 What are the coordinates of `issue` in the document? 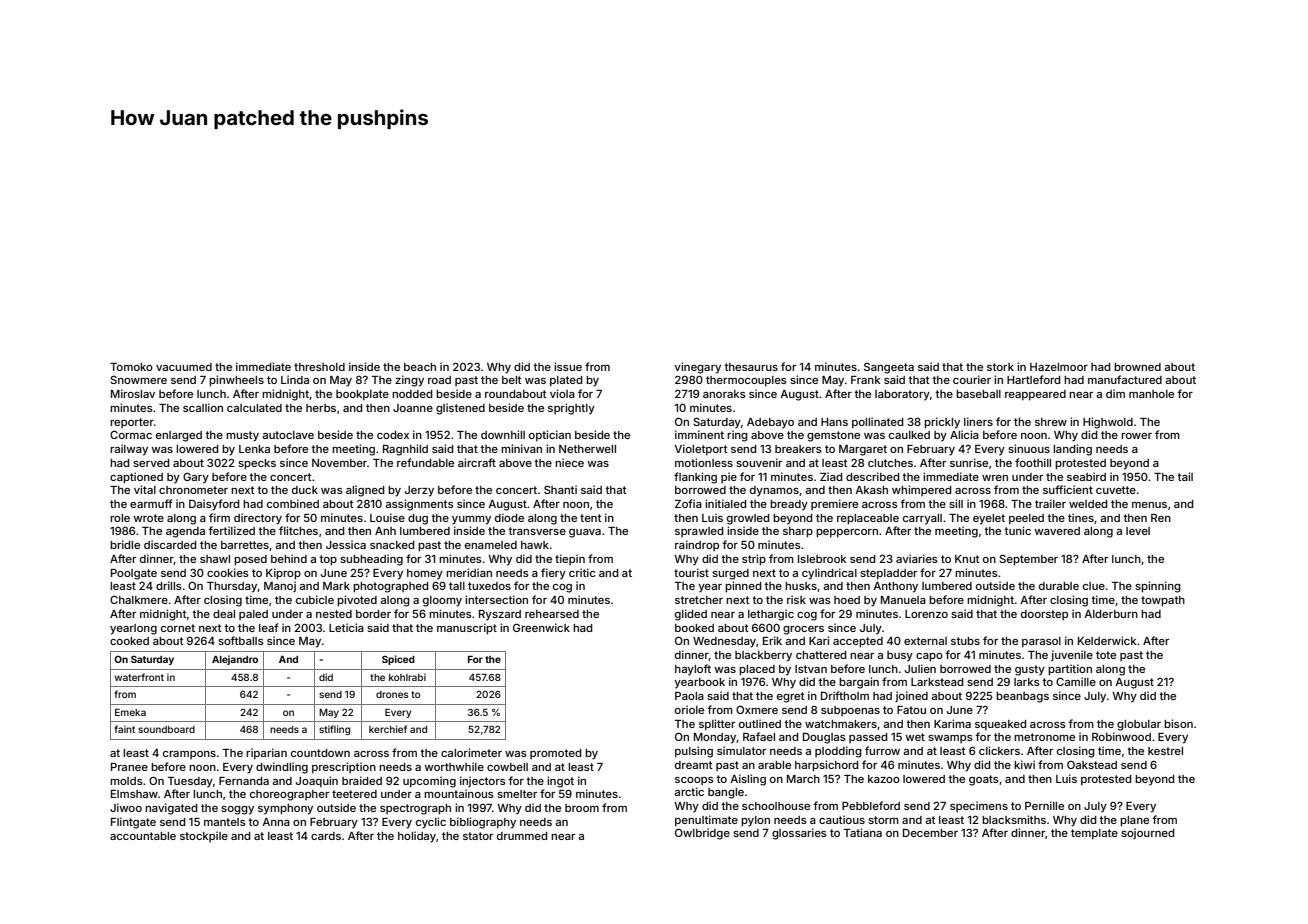 It's located at (568, 366).
